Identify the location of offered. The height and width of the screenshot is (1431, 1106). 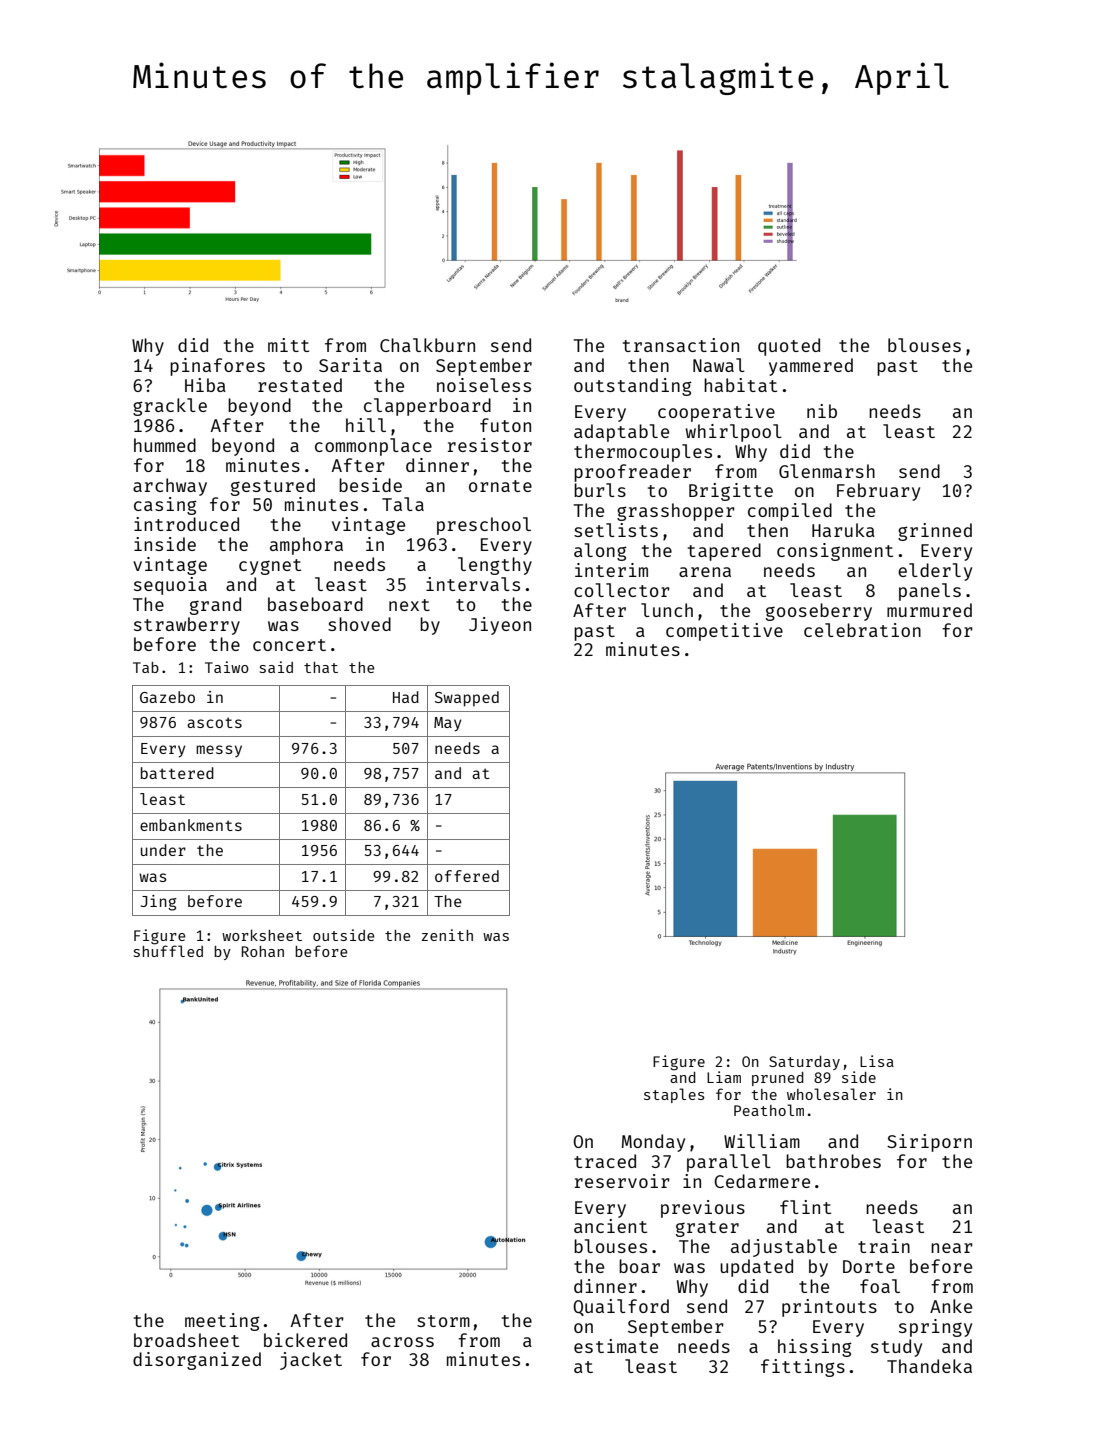
(467, 876).
